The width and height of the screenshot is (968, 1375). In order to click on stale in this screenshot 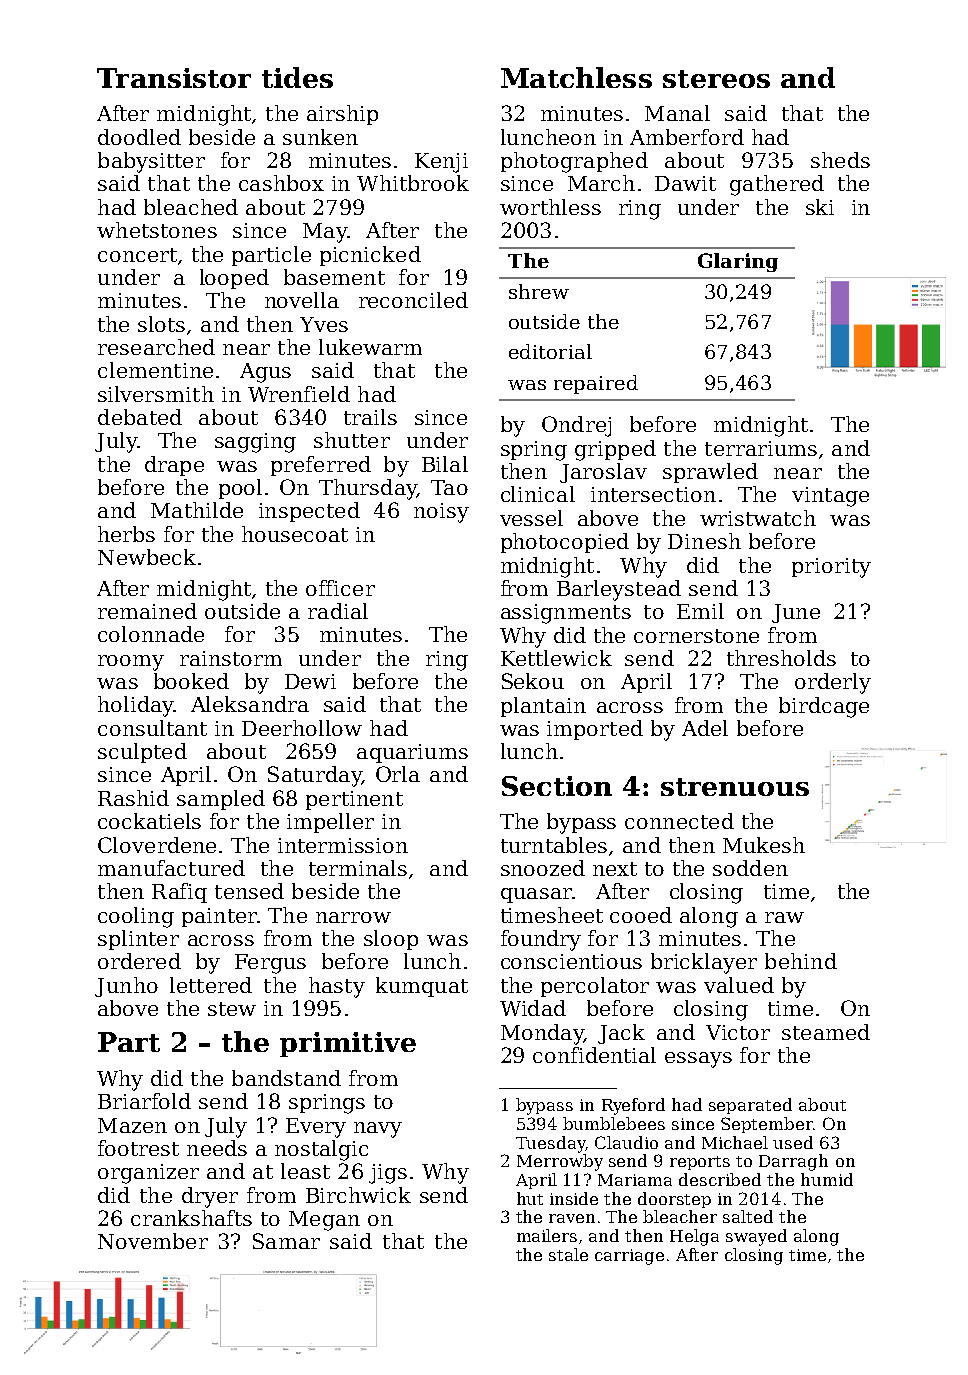, I will do `click(568, 1254)`.
